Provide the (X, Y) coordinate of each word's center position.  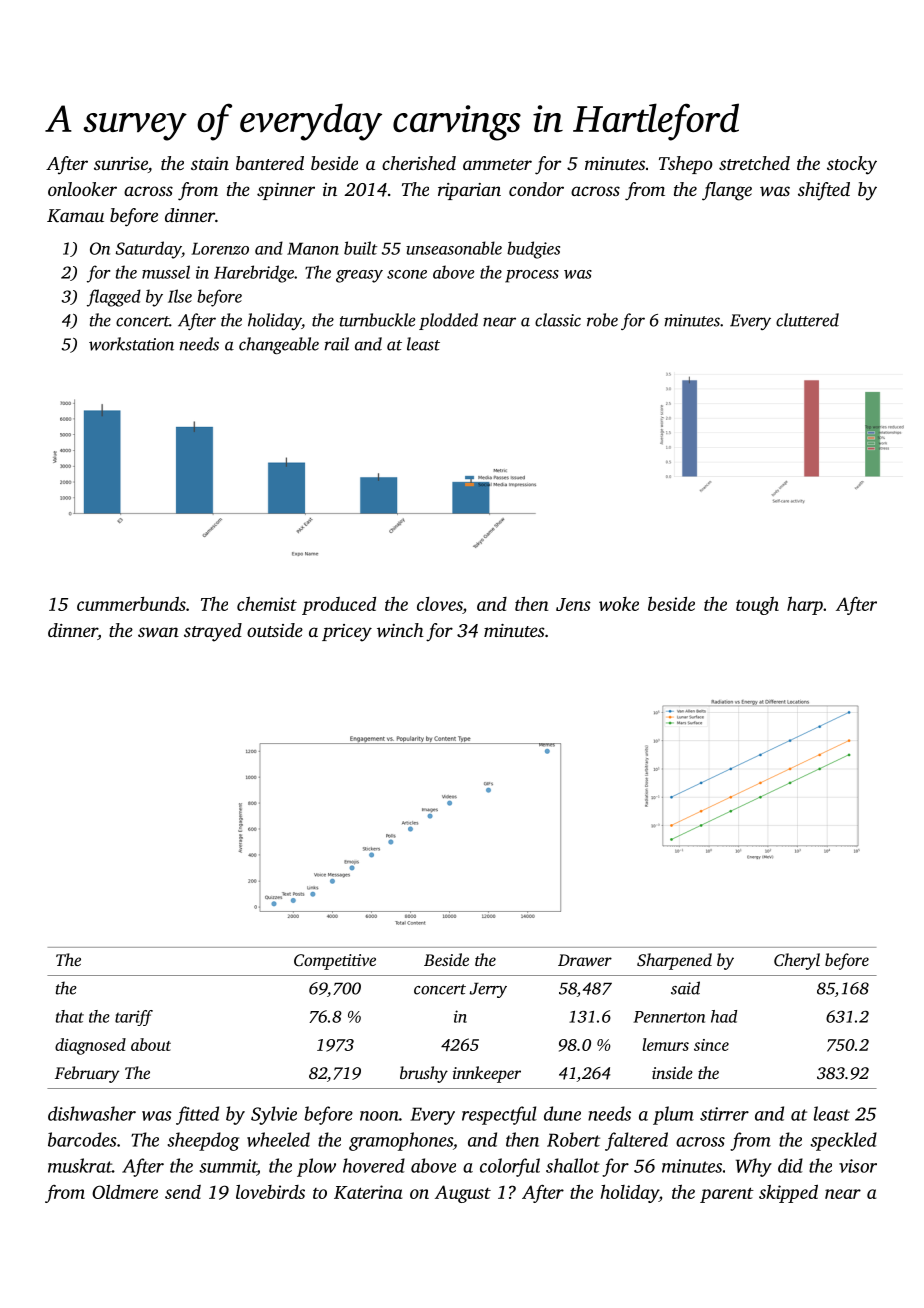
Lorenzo (220, 248)
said (685, 988)
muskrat (80, 1165)
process (532, 276)
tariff (134, 1018)
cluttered (807, 320)
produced (339, 606)
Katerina (368, 1192)
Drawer (585, 960)
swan (158, 632)
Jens (573, 604)
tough (757, 605)
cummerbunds (131, 603)
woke (619, 604)
